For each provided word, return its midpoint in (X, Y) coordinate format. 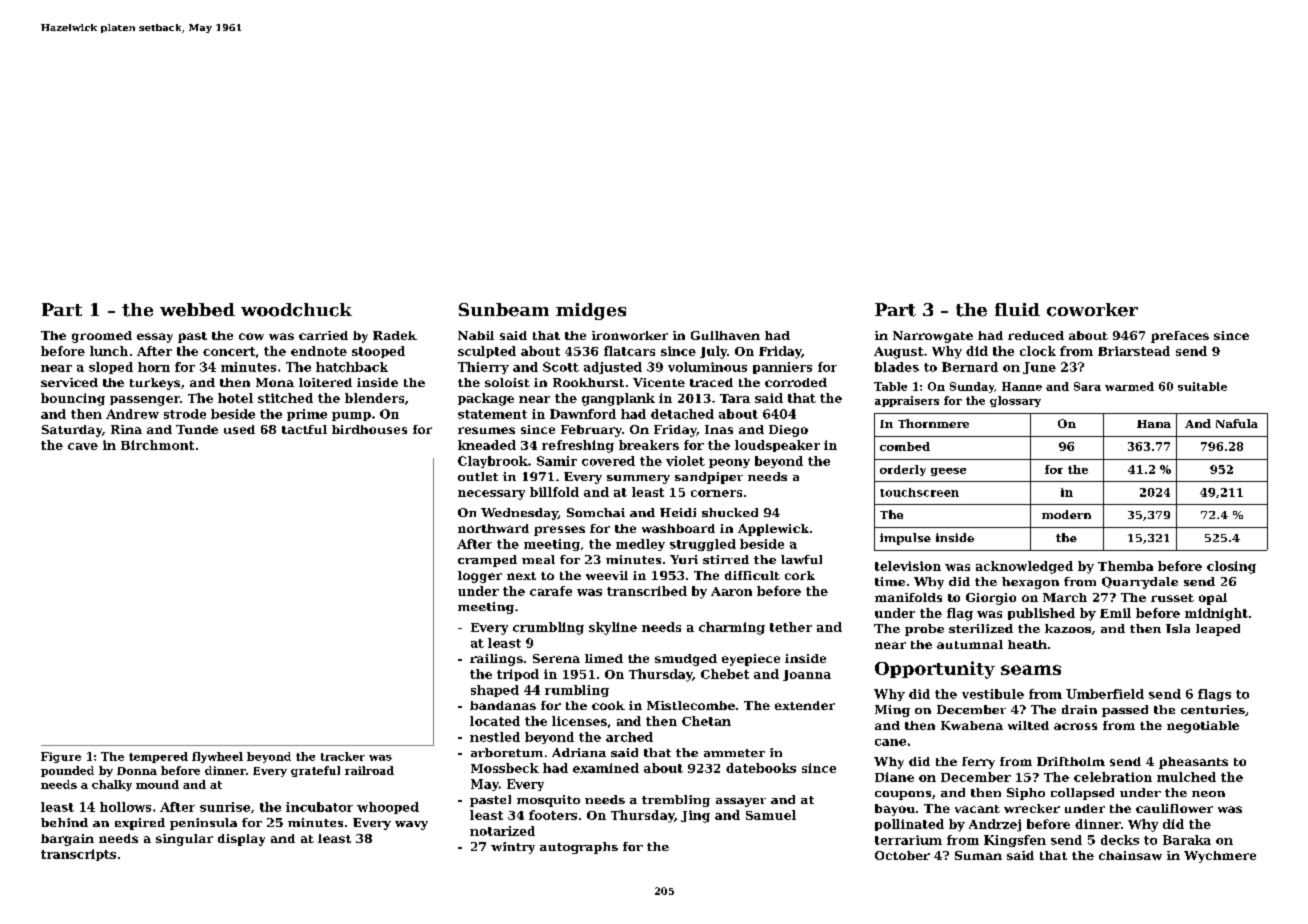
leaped (1218, 630)
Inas (719, 429)
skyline (613, 628)
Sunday (972, 387)
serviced (69, 382)
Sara (1087, 386)
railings (496, 660)
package (486, 399)
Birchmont (157, 445)
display (241, 840)
